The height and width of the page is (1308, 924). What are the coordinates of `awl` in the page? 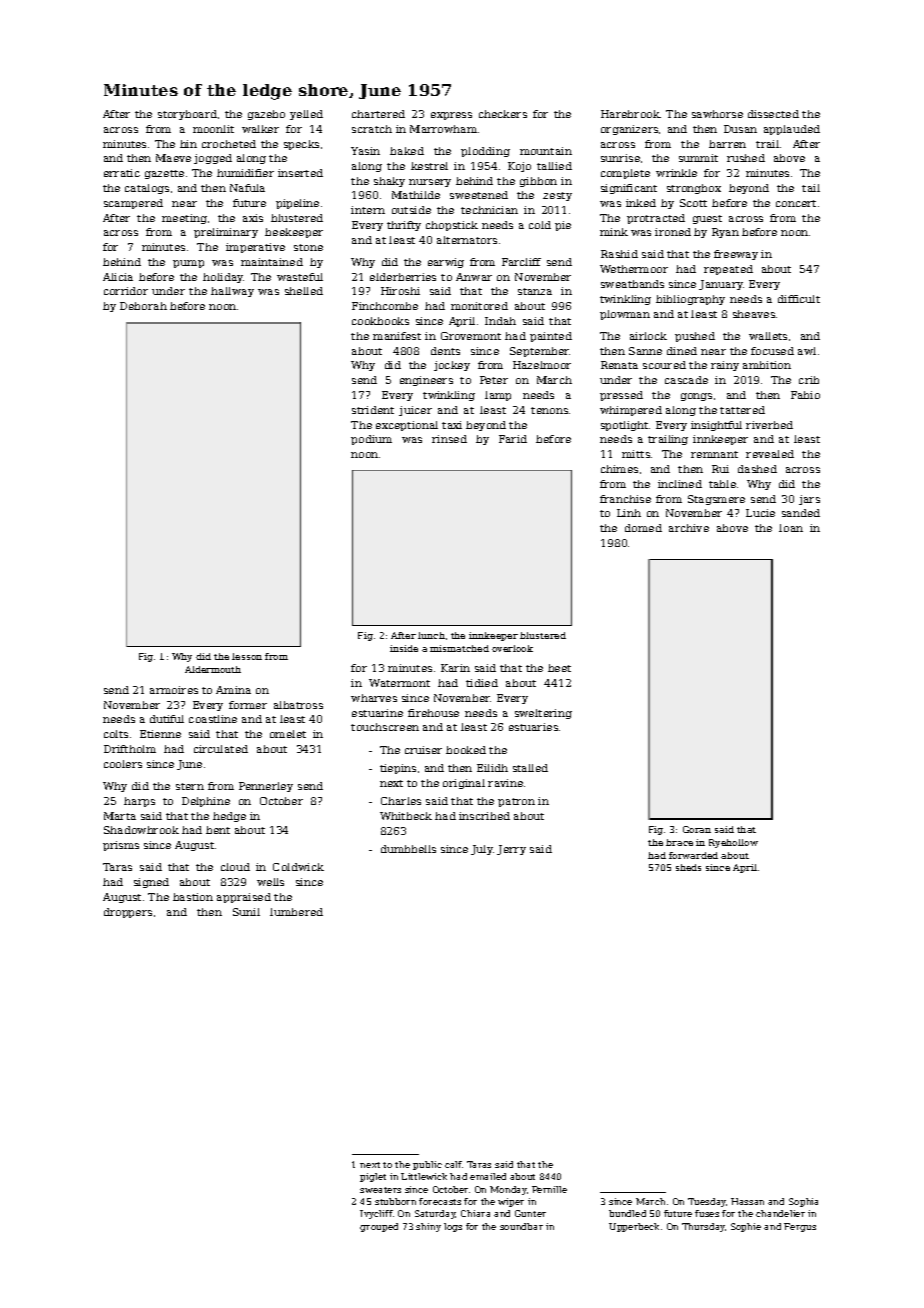 It's located at (807, 351).
